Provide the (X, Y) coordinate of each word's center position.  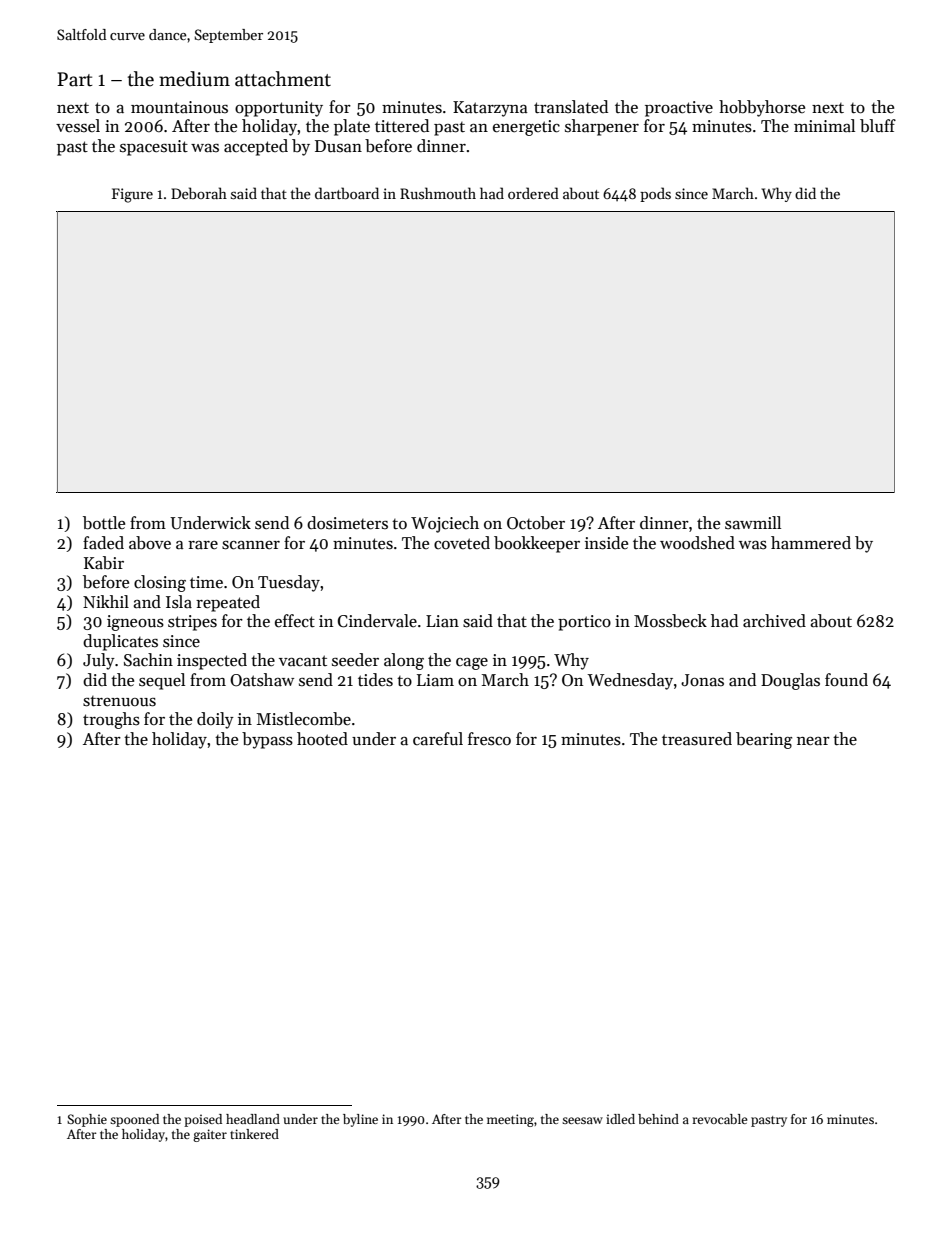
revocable (720, 1119)
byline (360, 1120)
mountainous (179, 107)
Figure (132, 195)
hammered (811, 543)
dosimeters (347, 523)
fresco (489, 739)
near (813, 741)
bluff (878, 126)
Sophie (87, 1120)
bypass (267, 740)
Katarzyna (490, 109)
